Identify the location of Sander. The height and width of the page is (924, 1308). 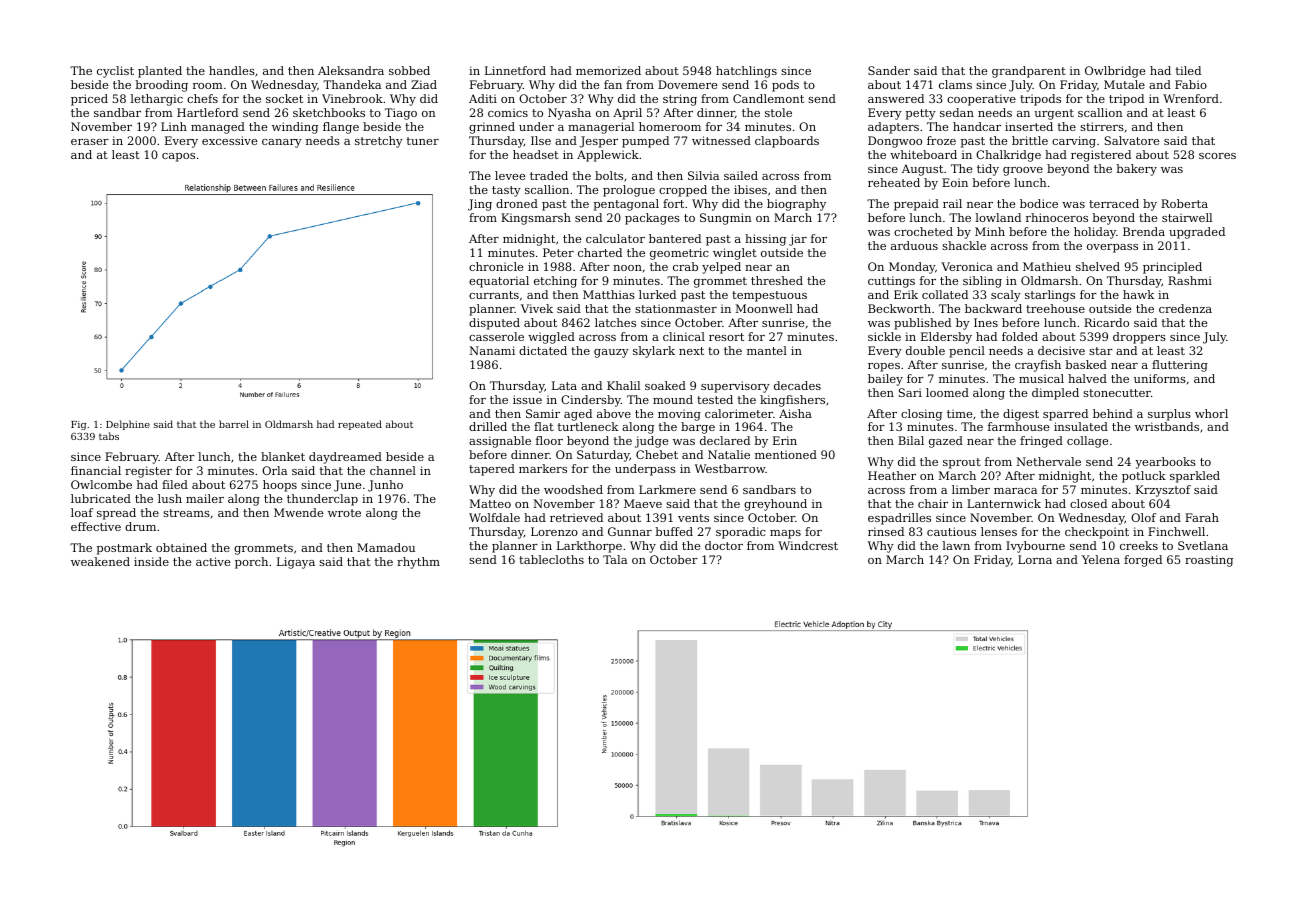
(889, 70).
